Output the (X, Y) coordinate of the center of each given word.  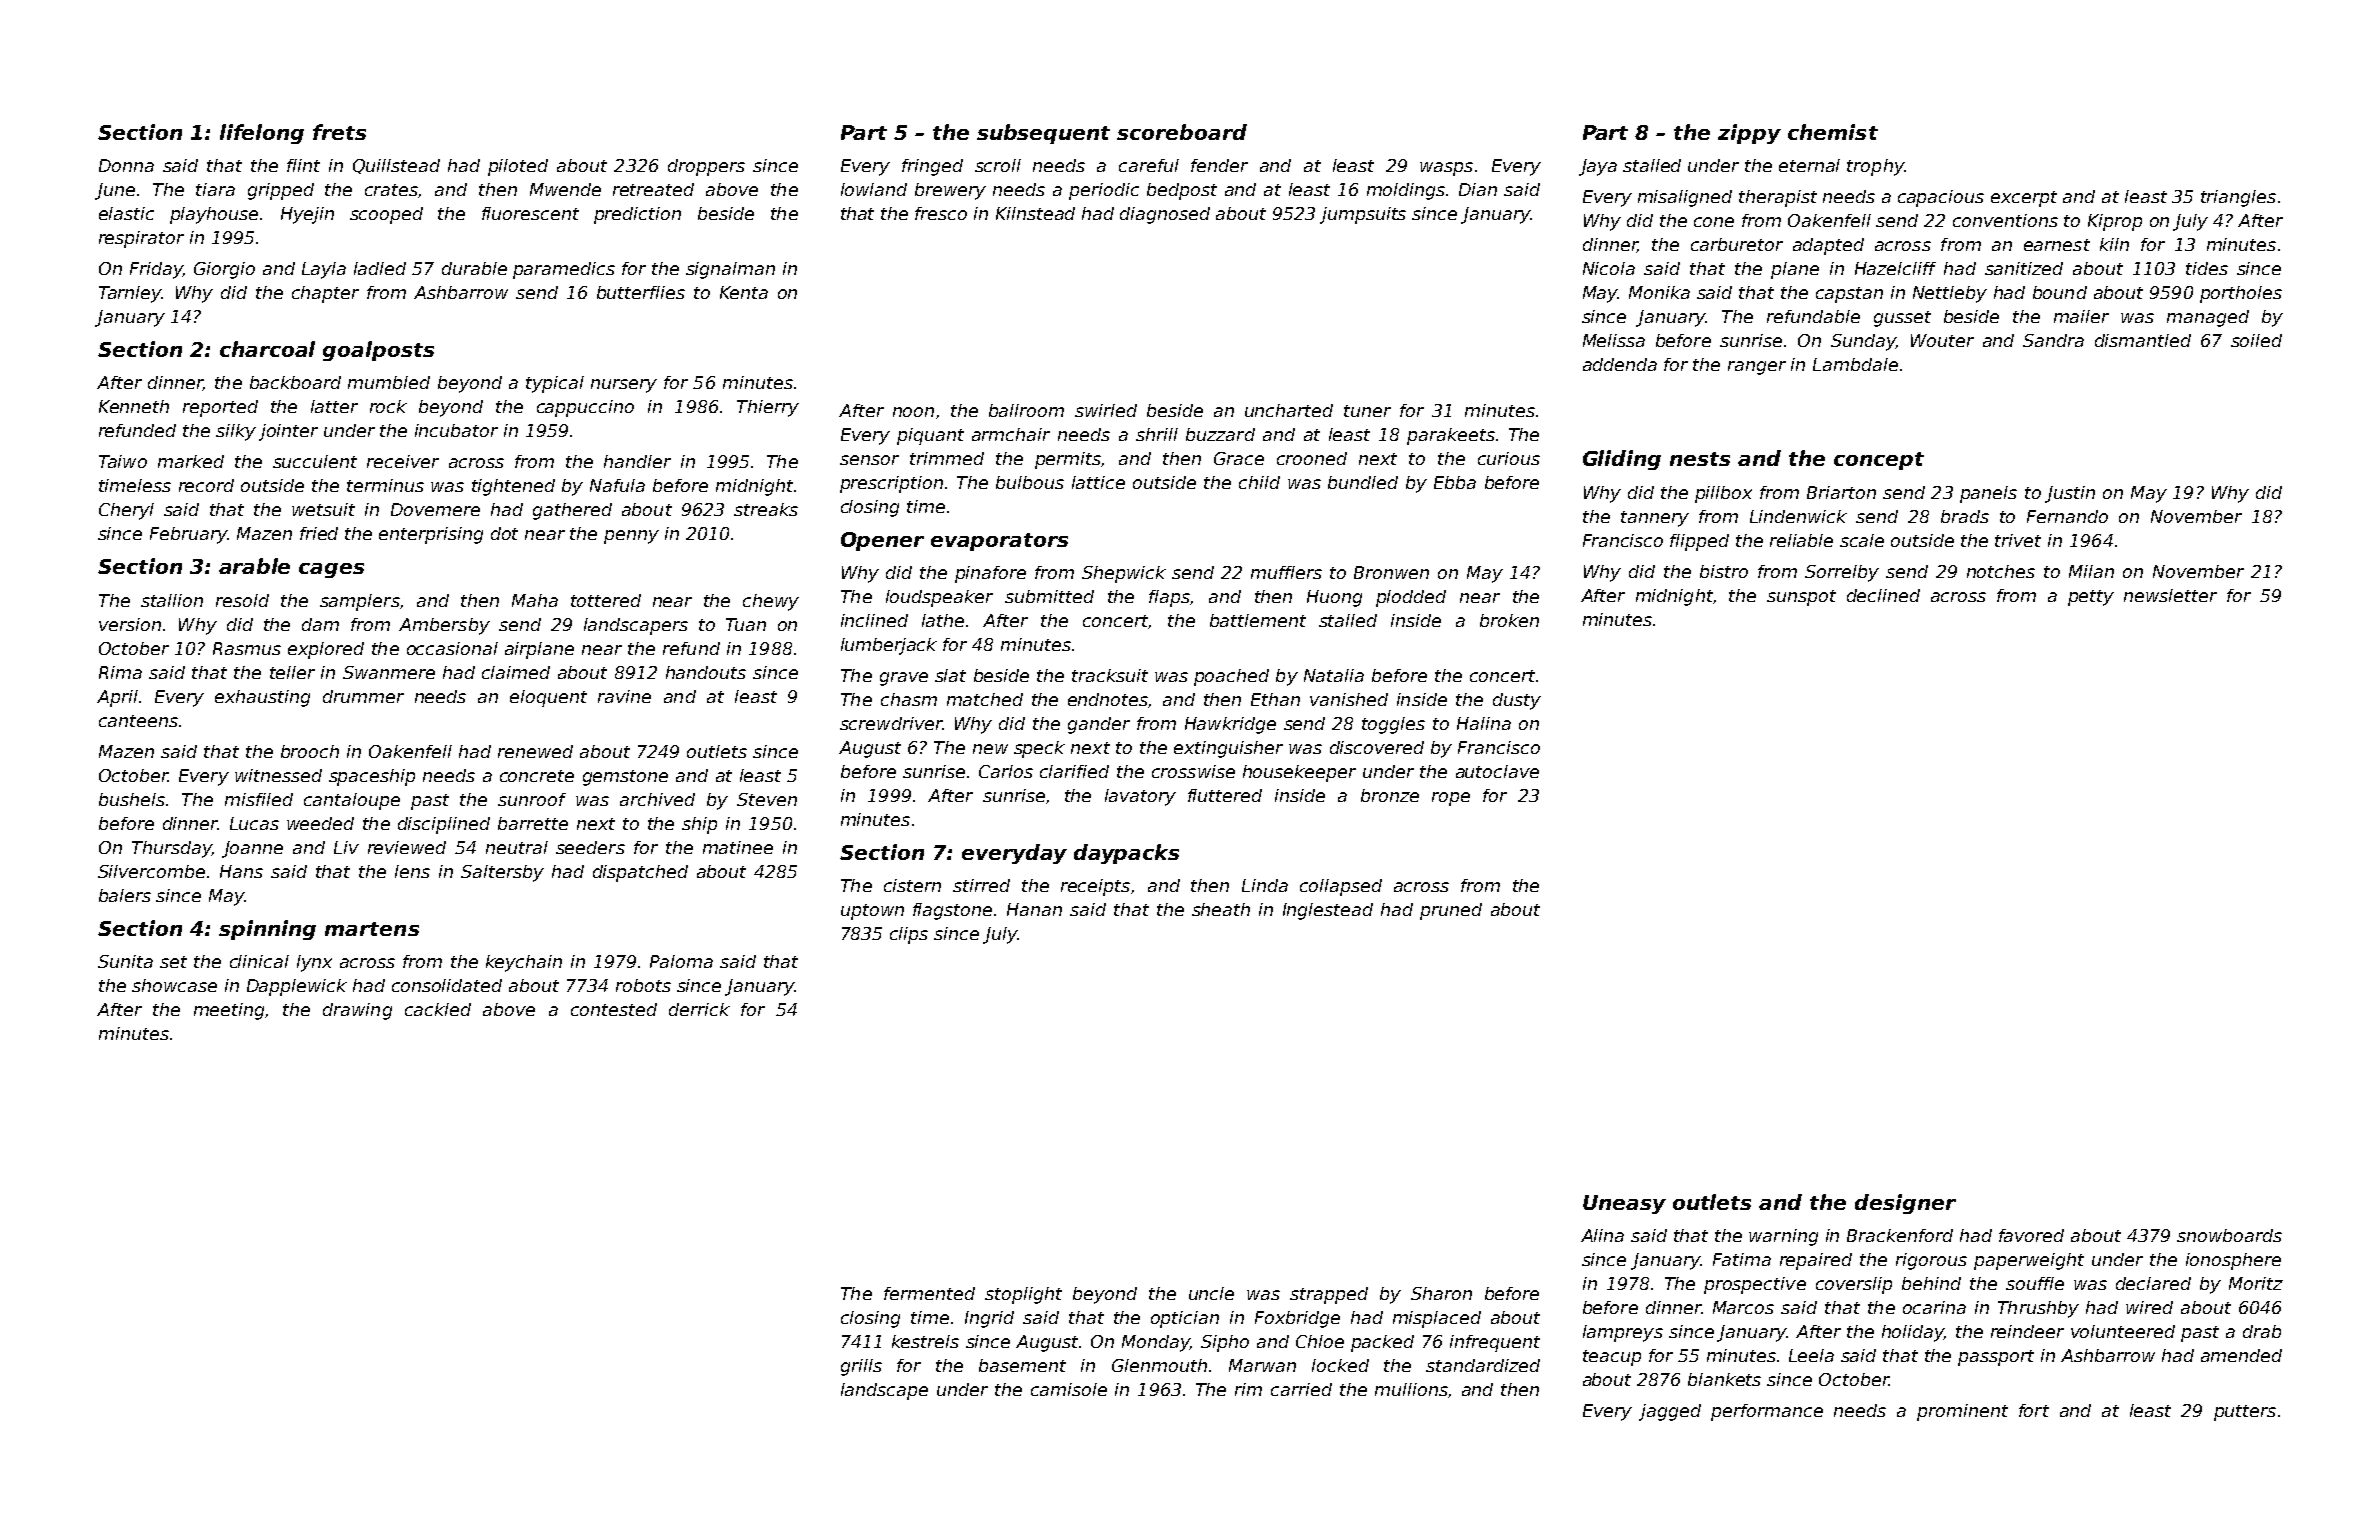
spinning (267, 930)
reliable (1801, 540)
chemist (1833, 132)
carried (1301, 1389)
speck (1039, 749)
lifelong (262, 134)
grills (861, 1367)
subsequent (1043, 134)
